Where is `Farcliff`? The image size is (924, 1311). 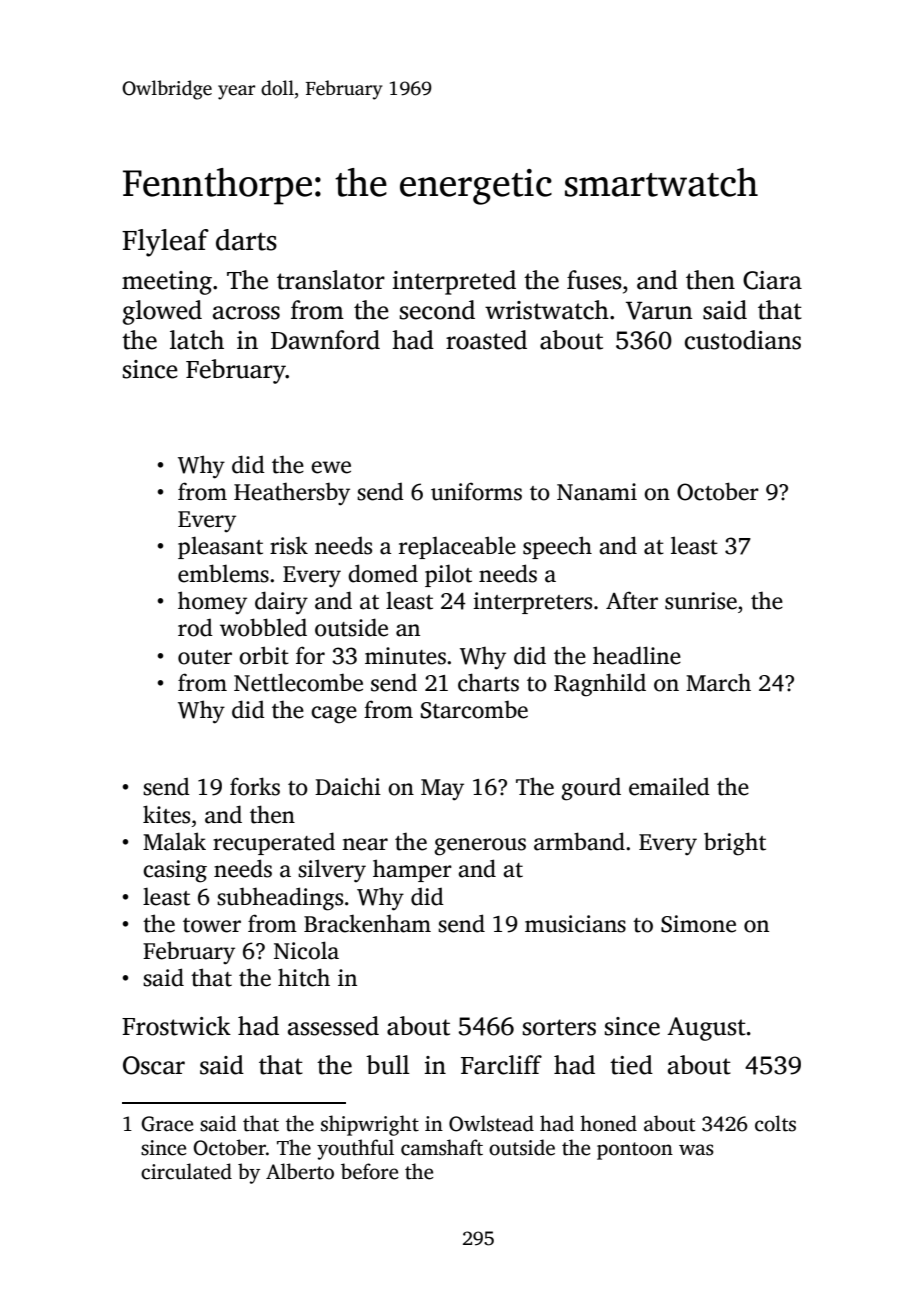
Farcliff is located at coordinates (501, 1065).
